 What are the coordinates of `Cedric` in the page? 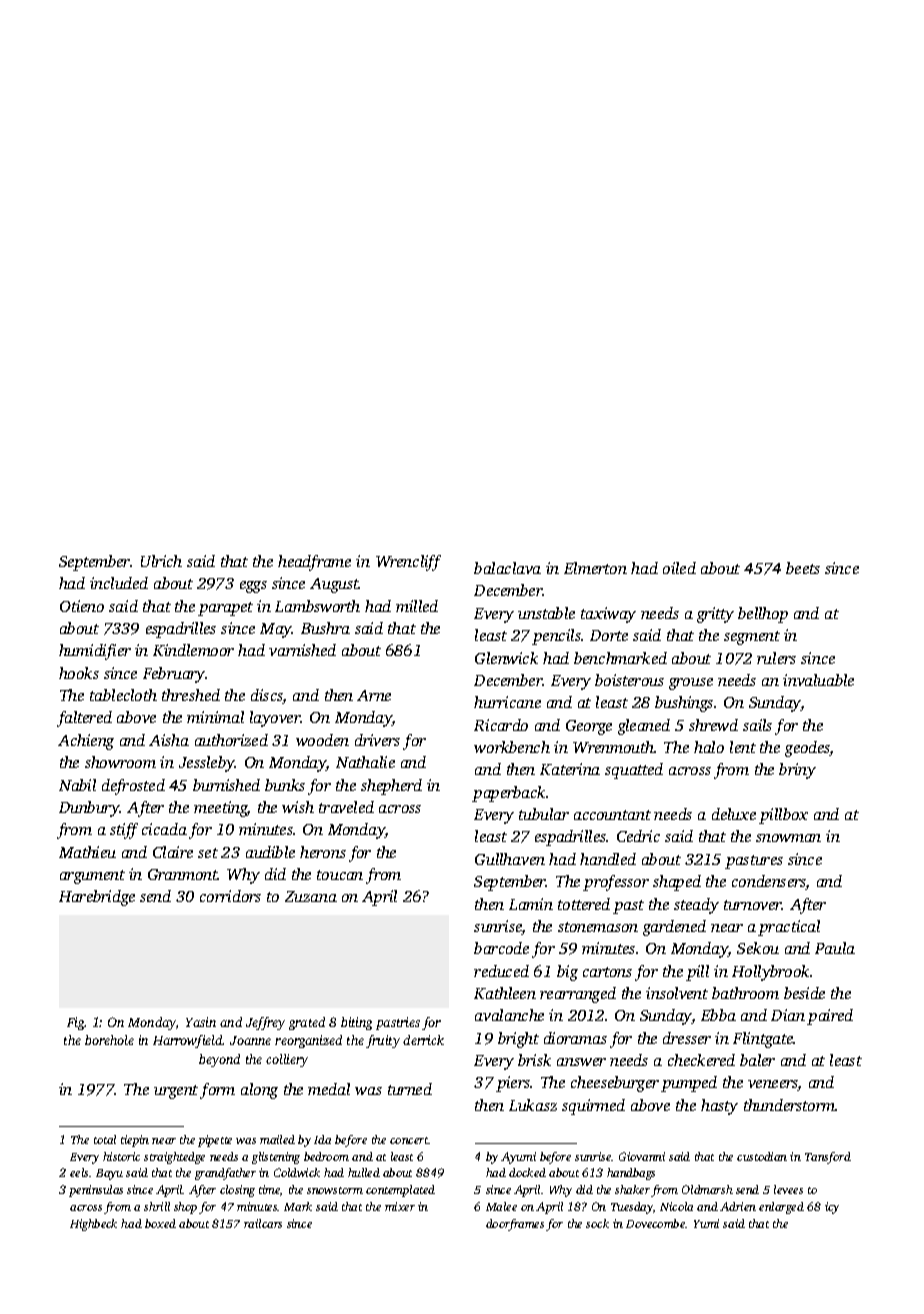 It's located at (638, 836).
